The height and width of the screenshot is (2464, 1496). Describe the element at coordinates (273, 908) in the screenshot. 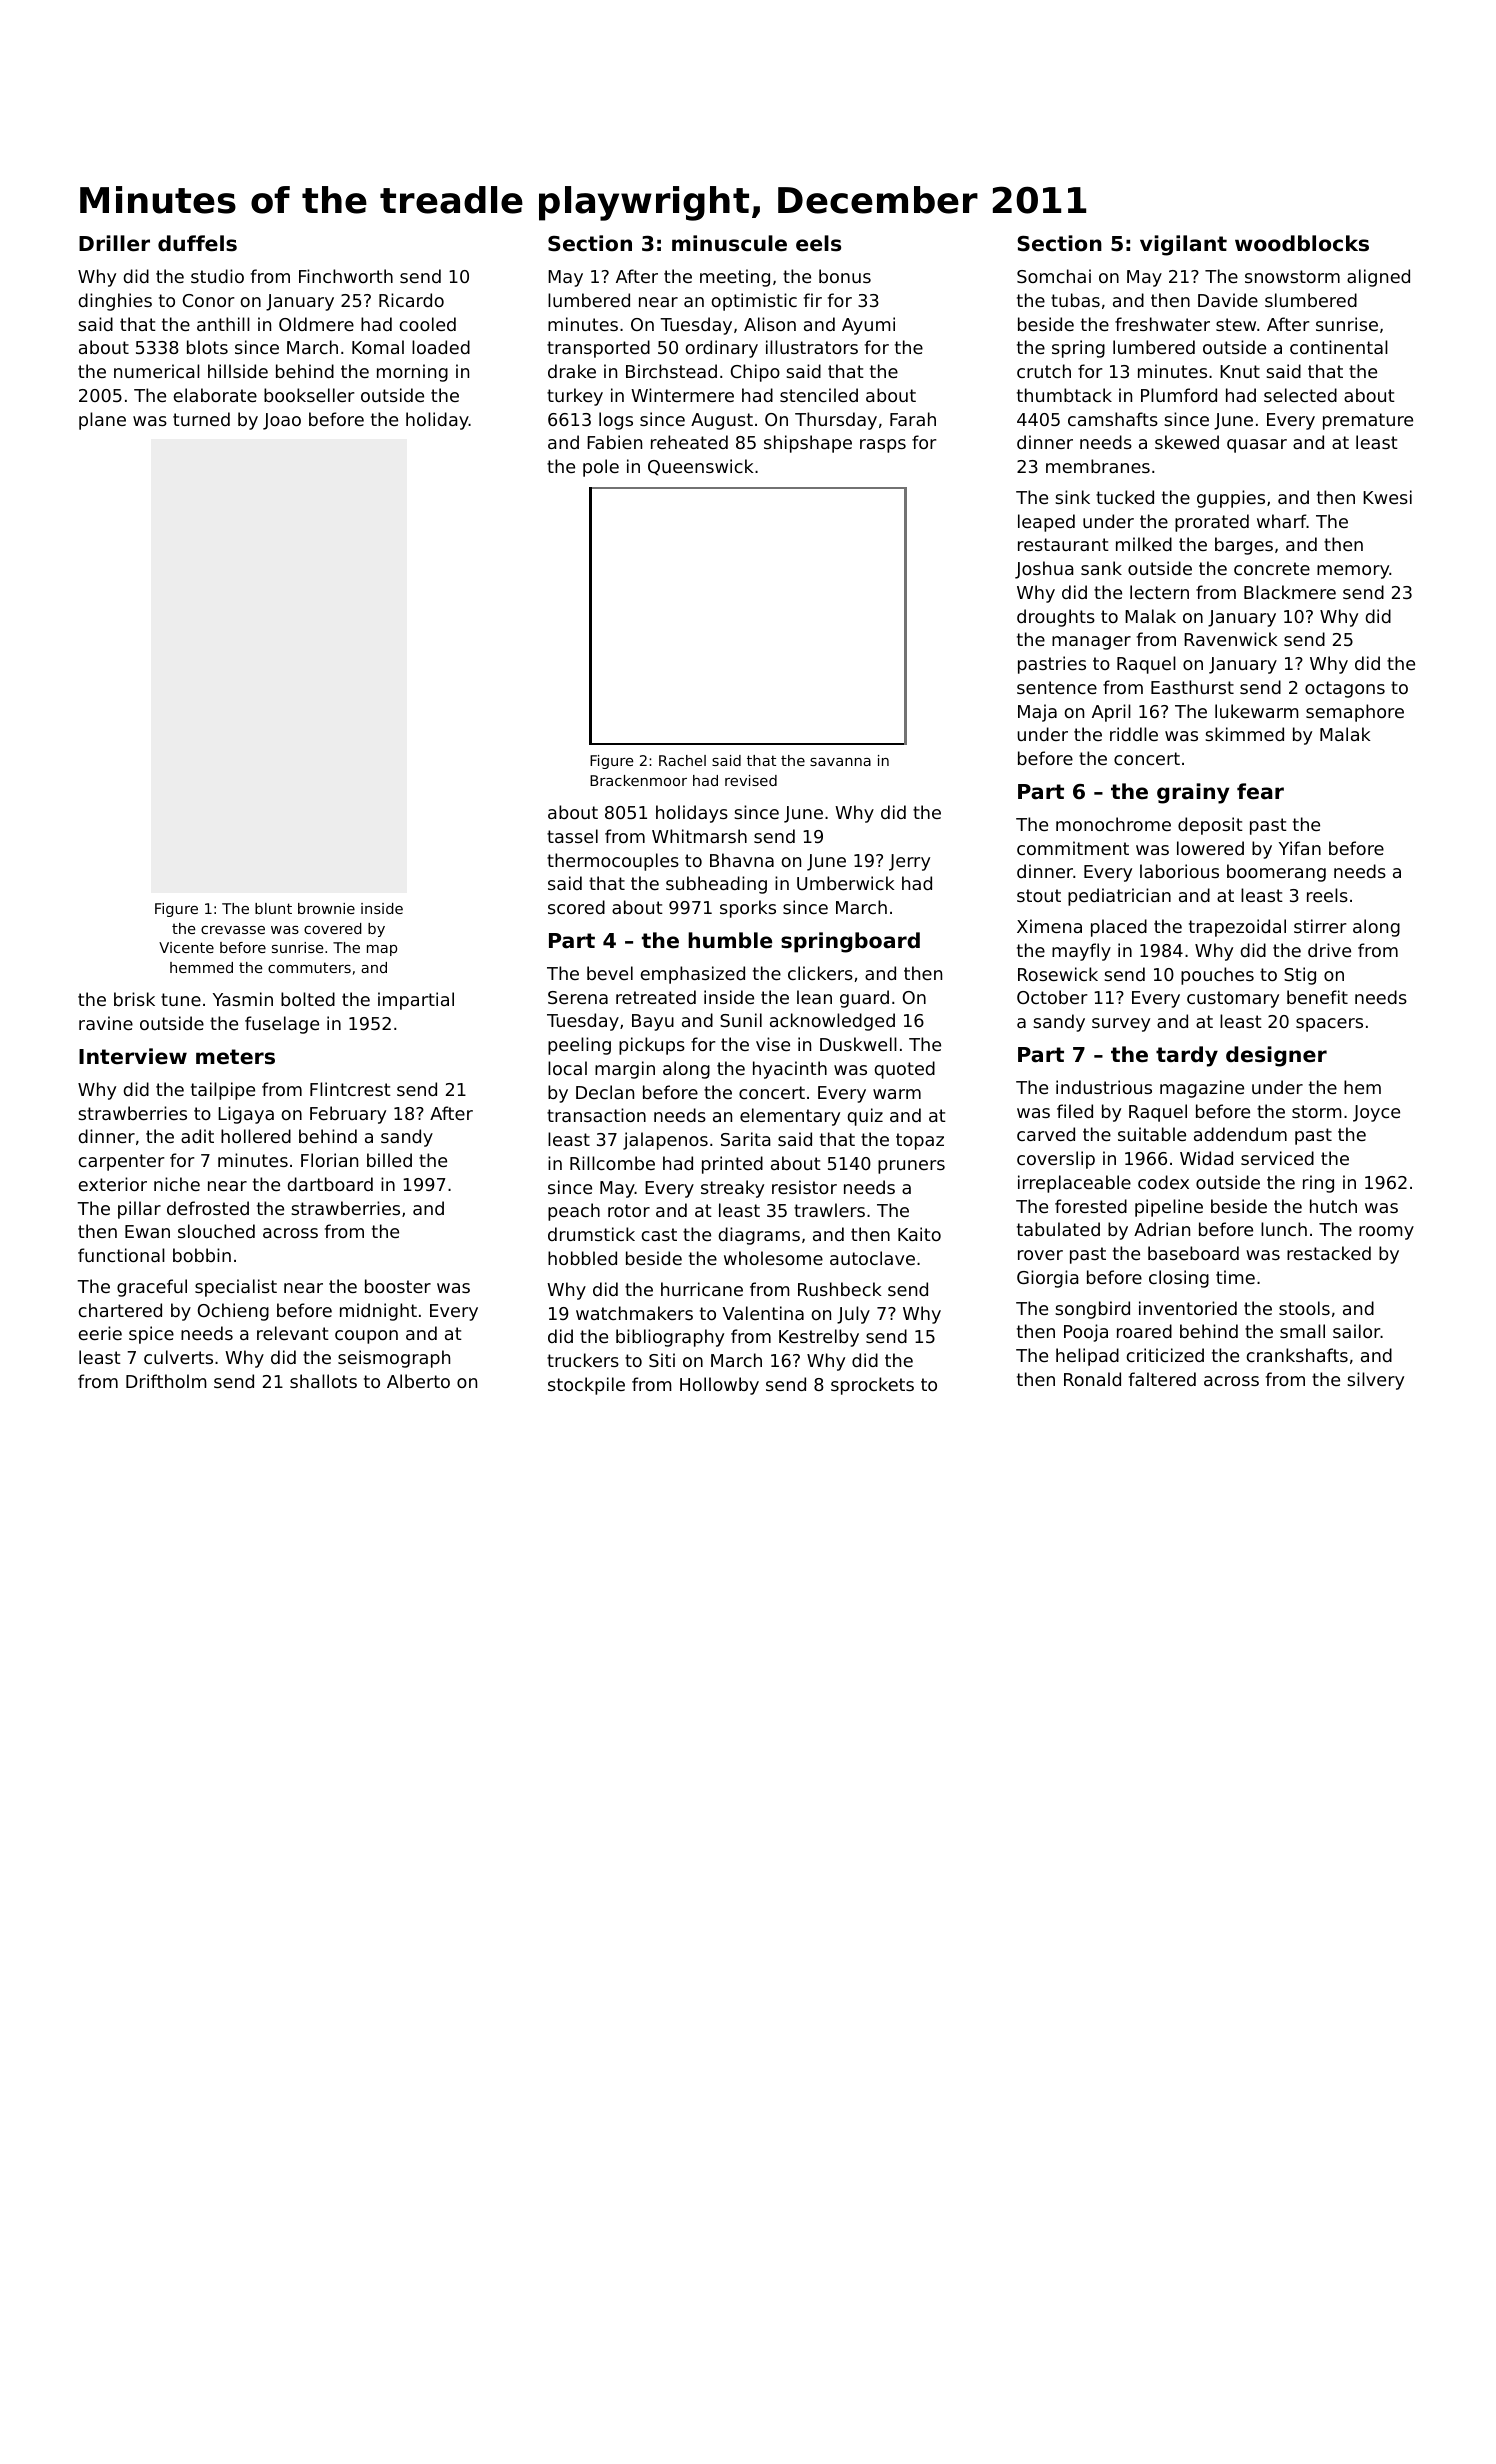

I see `blunt` at that location.
